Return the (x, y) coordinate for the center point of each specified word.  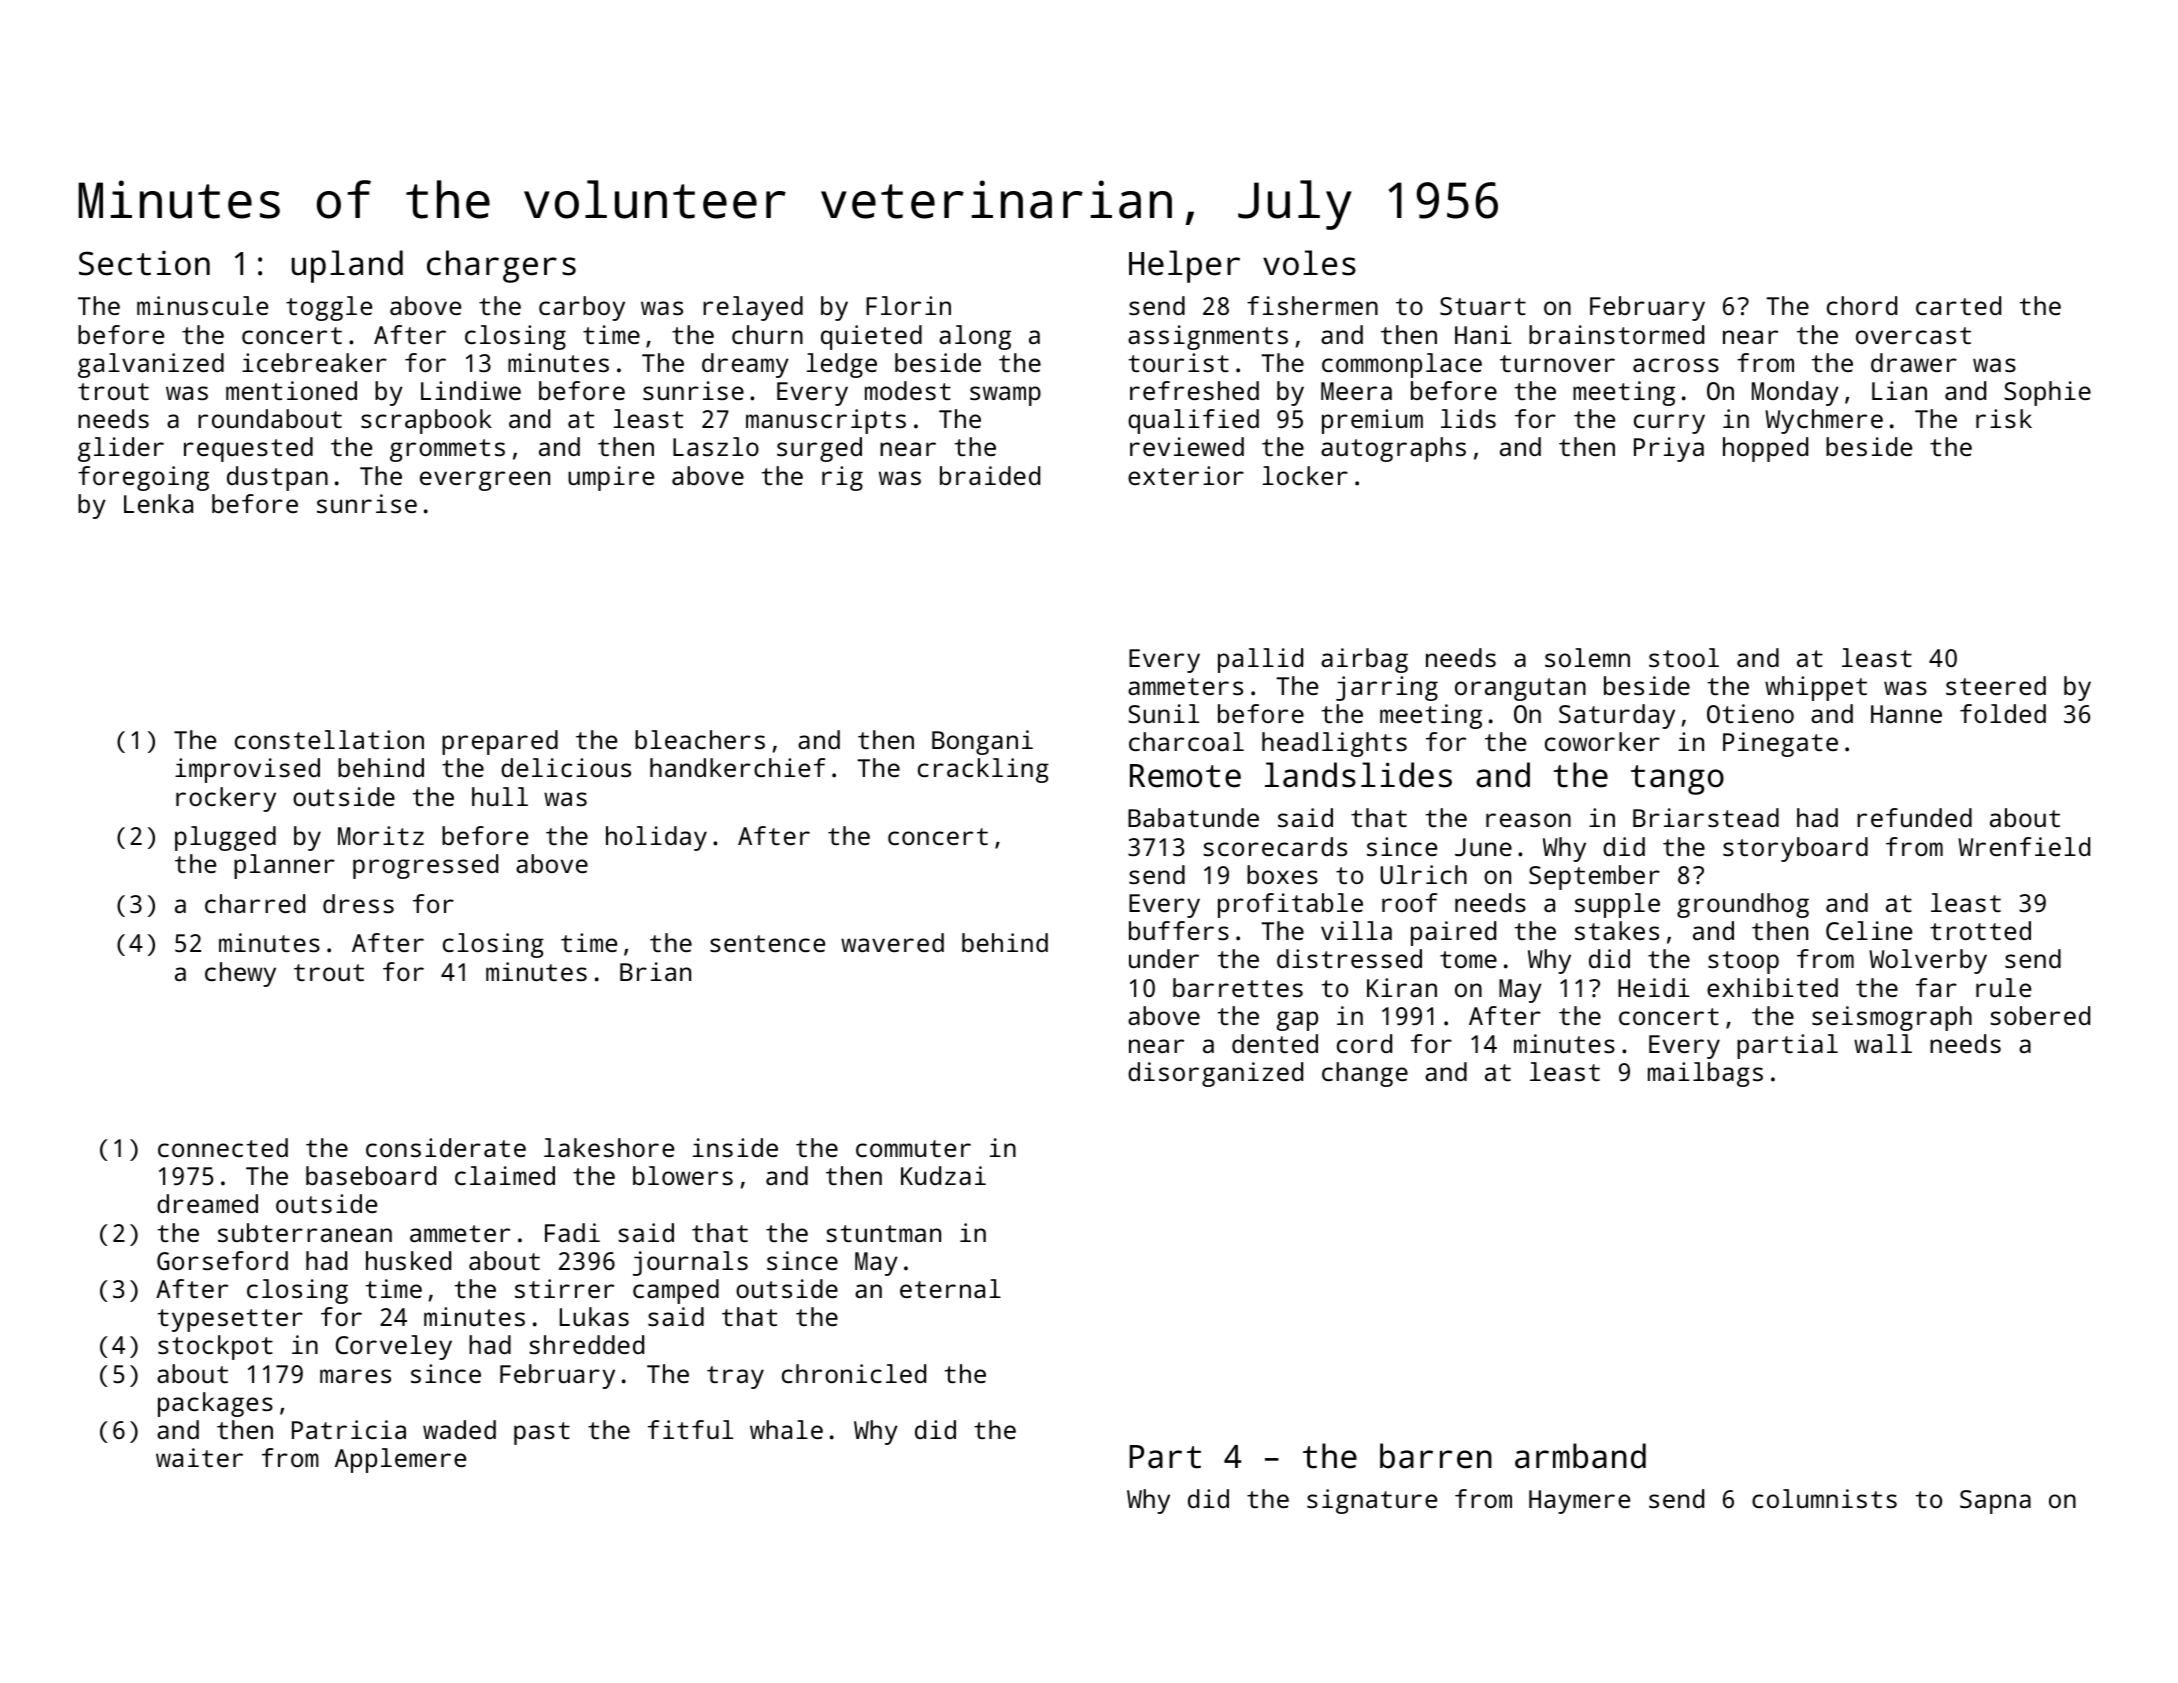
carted (1958, 305)
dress (358, 903)
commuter (913, 1148)
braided (990, 475)
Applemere (400, 1460)
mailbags (1705, 1074)
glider (121, 449)
